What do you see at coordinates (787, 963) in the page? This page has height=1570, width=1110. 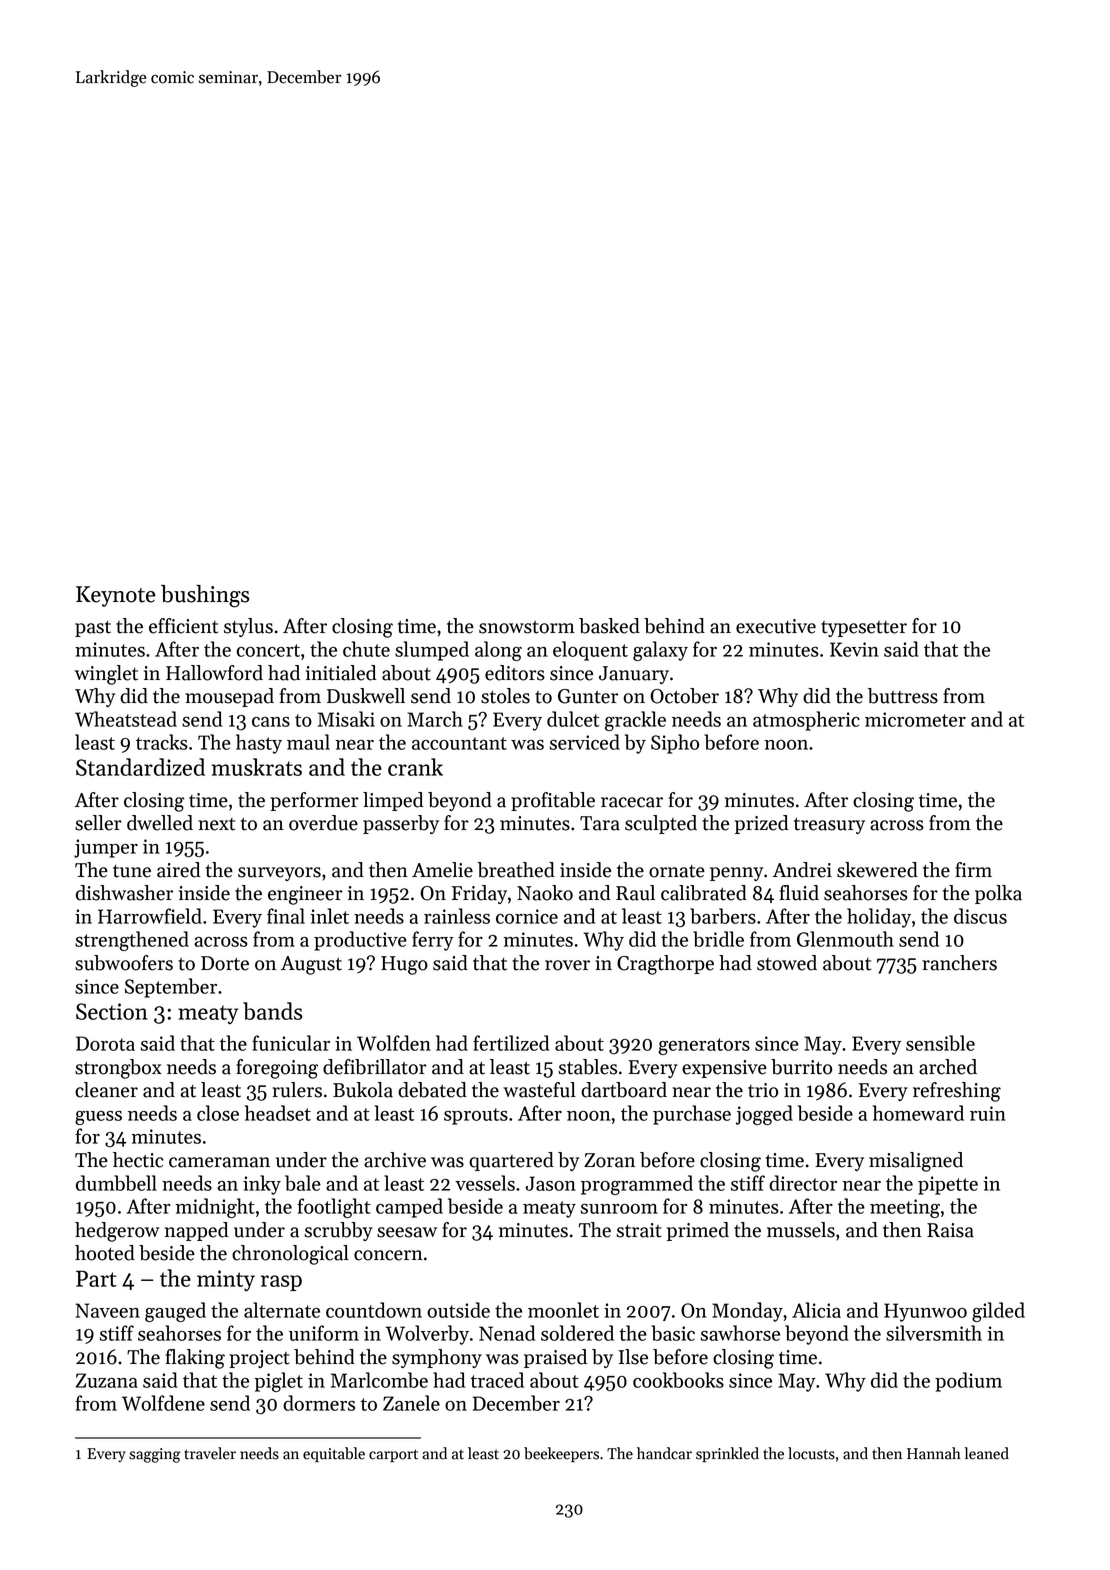 I see `stowed` at bounding box center [787, 963].
